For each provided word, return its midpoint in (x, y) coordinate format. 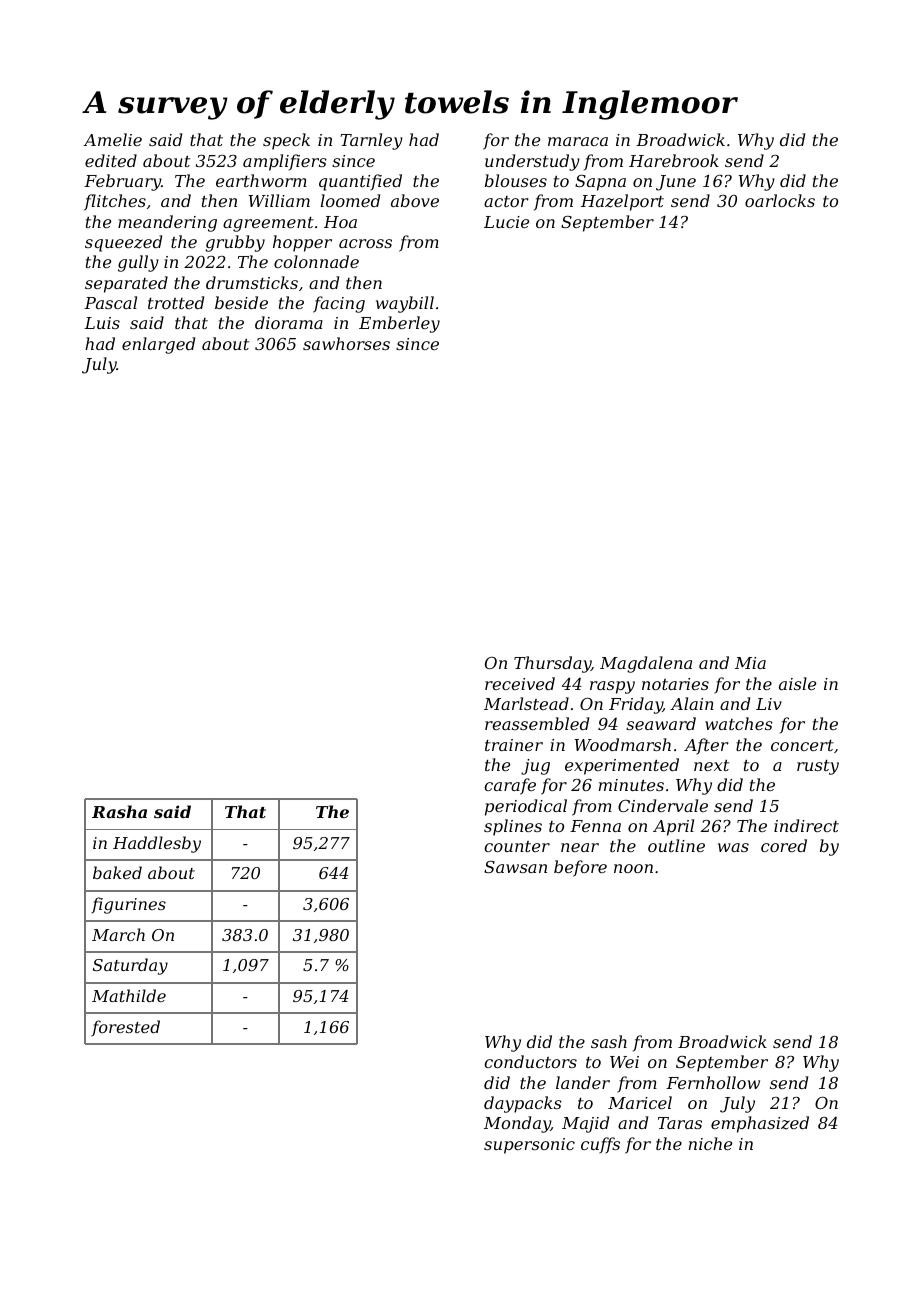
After (706, 746)
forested (125, 1028)
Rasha (119, 811)
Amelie (112, 139)
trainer (514, 745)
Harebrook (674, 160)
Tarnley (371, 141)
